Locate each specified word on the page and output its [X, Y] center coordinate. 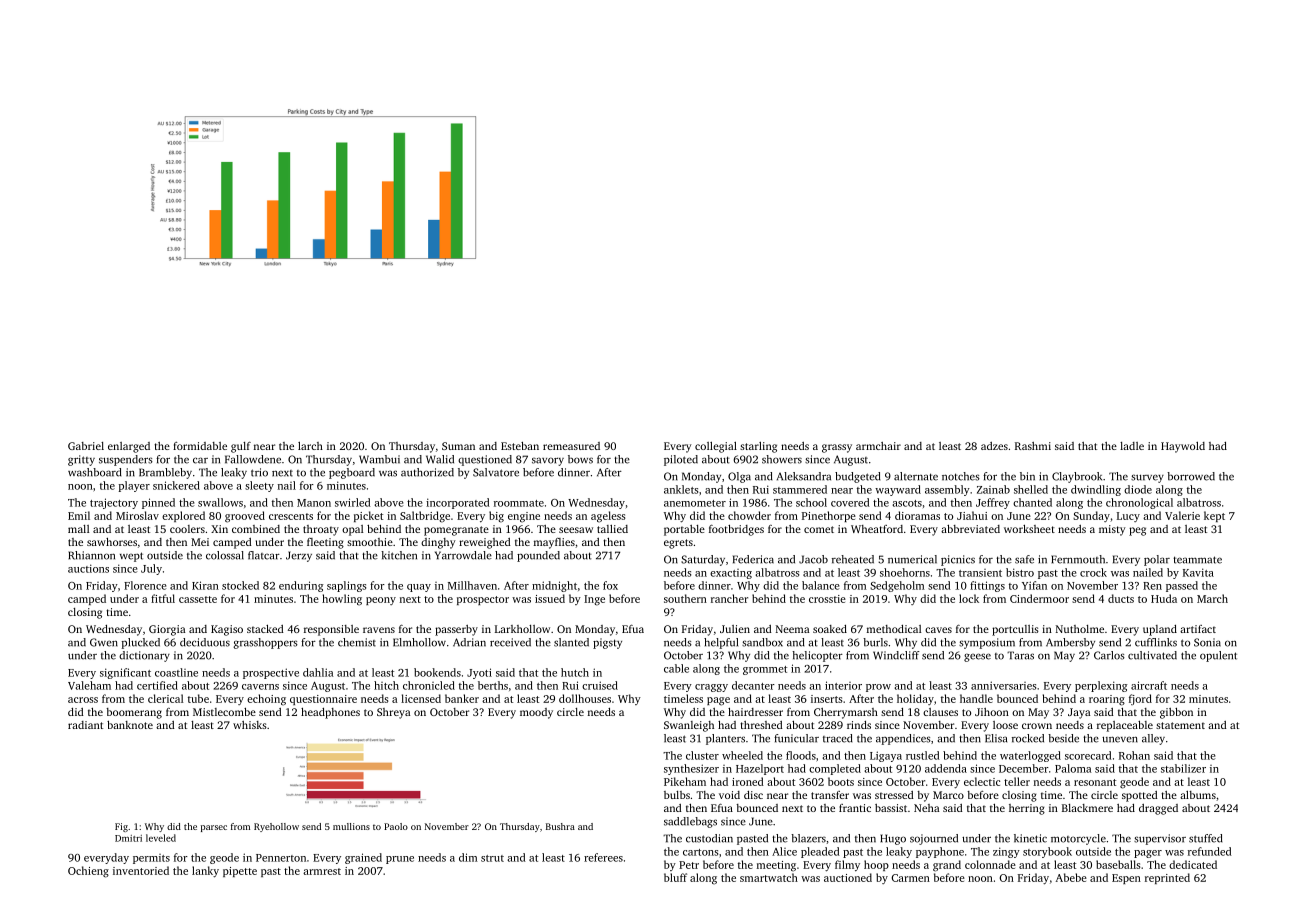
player [134, 486]
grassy [837, 448]
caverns [260, 687]
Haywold [1183, 447]
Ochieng [88, 872]
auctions [88, 568]
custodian [709, 838]
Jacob [813, 559]
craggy [711, 688]
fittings [987, 586]
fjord [1140, 699]
